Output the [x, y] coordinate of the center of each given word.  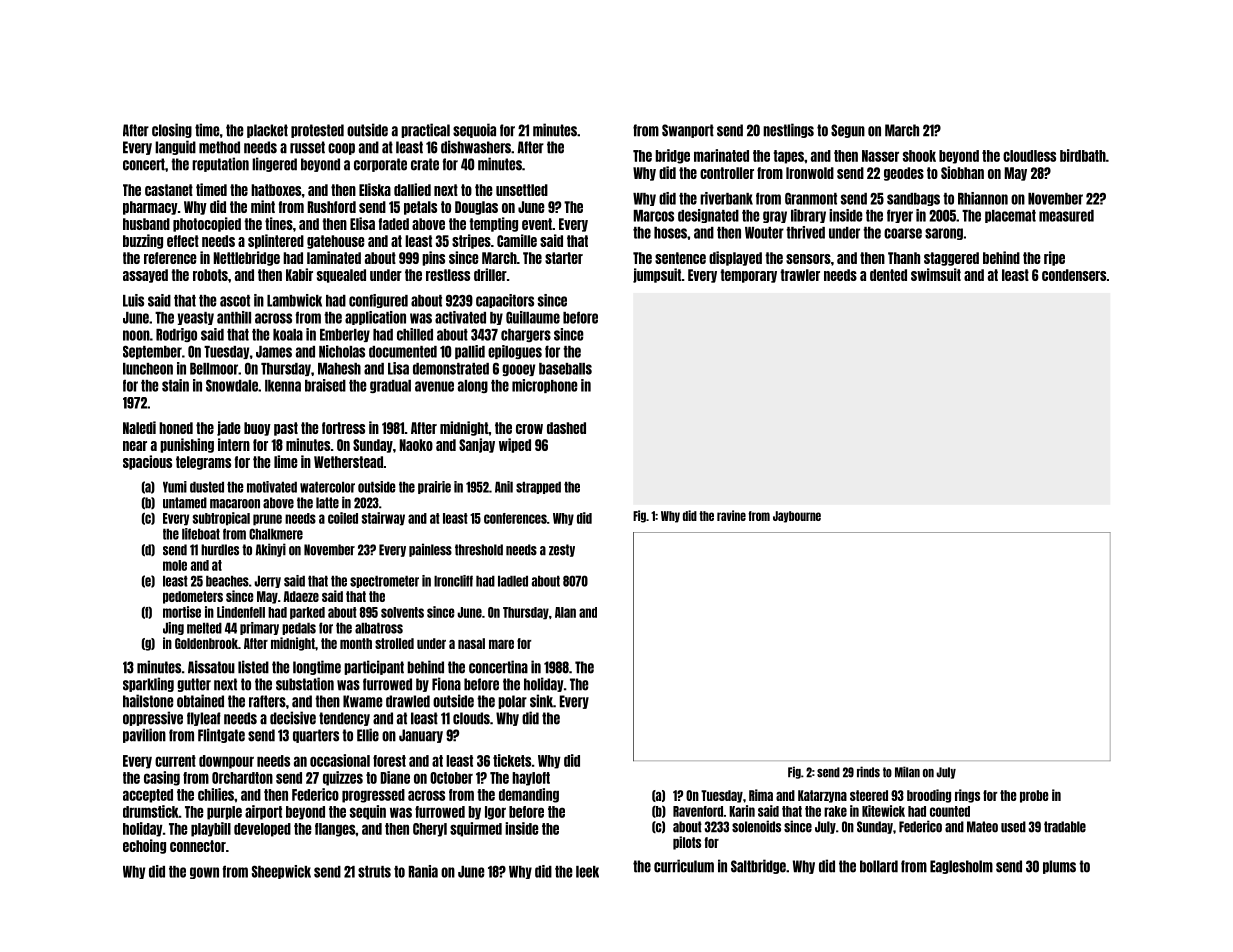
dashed [566, 428]
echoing [144, 846]
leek [587, 872]
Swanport [688, 131]
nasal [471, 643]
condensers [1074, 275]
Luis [133, 300]
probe [1034, 796]
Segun [848, 131]
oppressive [153, 718]
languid [175, 147]
